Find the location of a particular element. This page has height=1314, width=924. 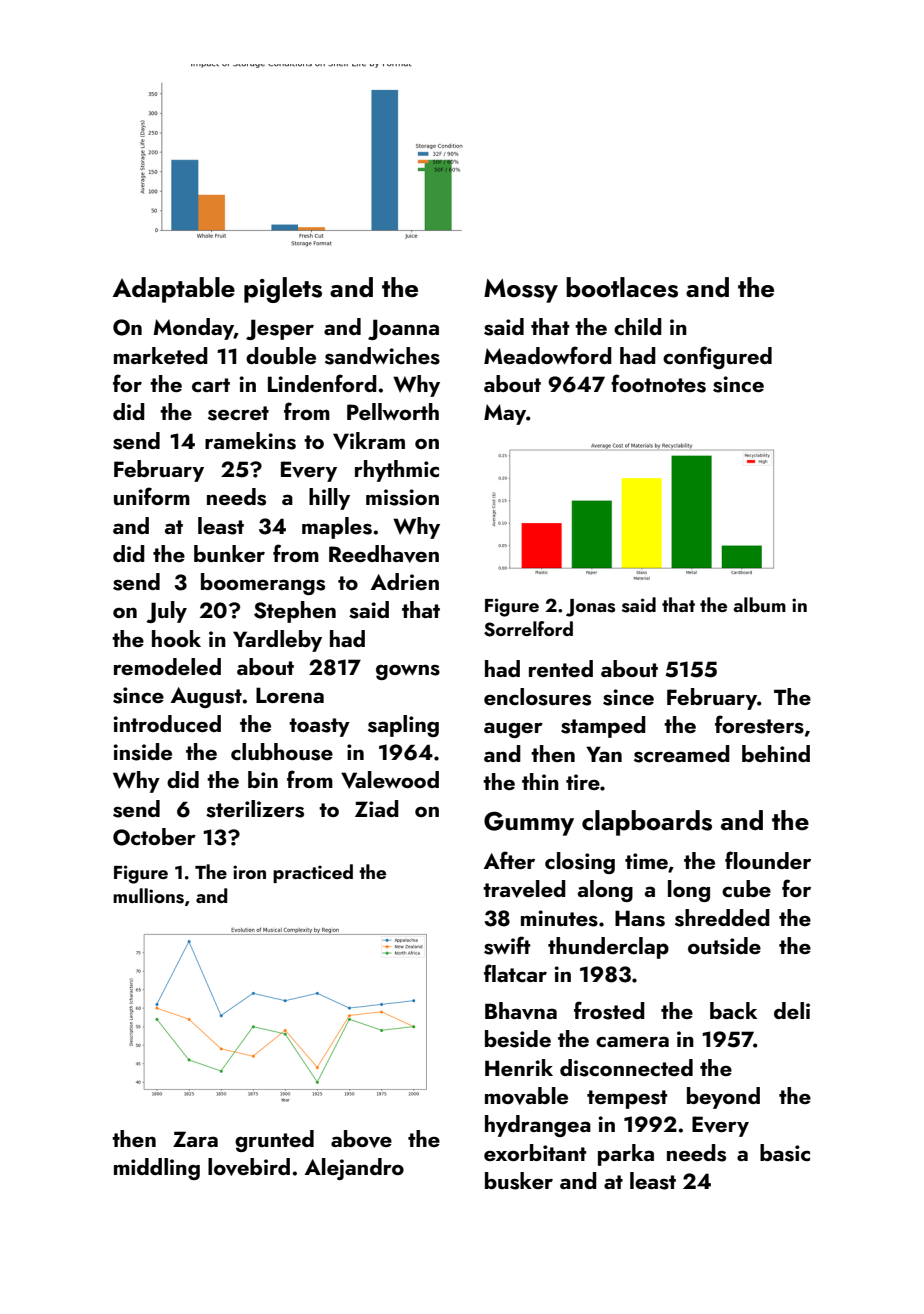

Stephen is located at coordinates (295, 612).
